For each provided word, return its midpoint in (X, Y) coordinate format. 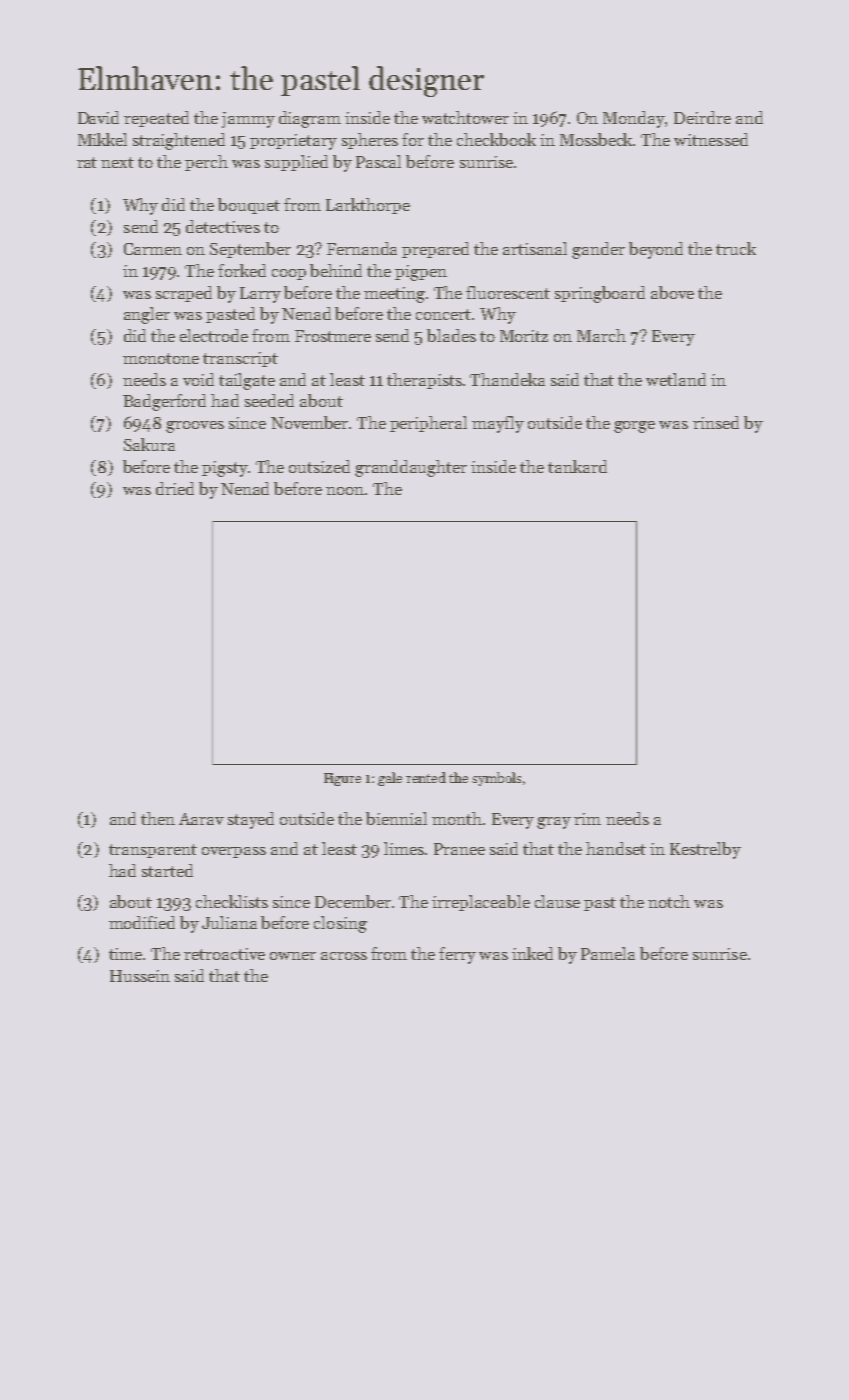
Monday (634, 119)
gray (554, 823)
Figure (342, 779)
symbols (496, 779)
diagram (310, 119)
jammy (248, 120)
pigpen (421, 273)
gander (598, 250)
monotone (161, 358)
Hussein (140, 976)
